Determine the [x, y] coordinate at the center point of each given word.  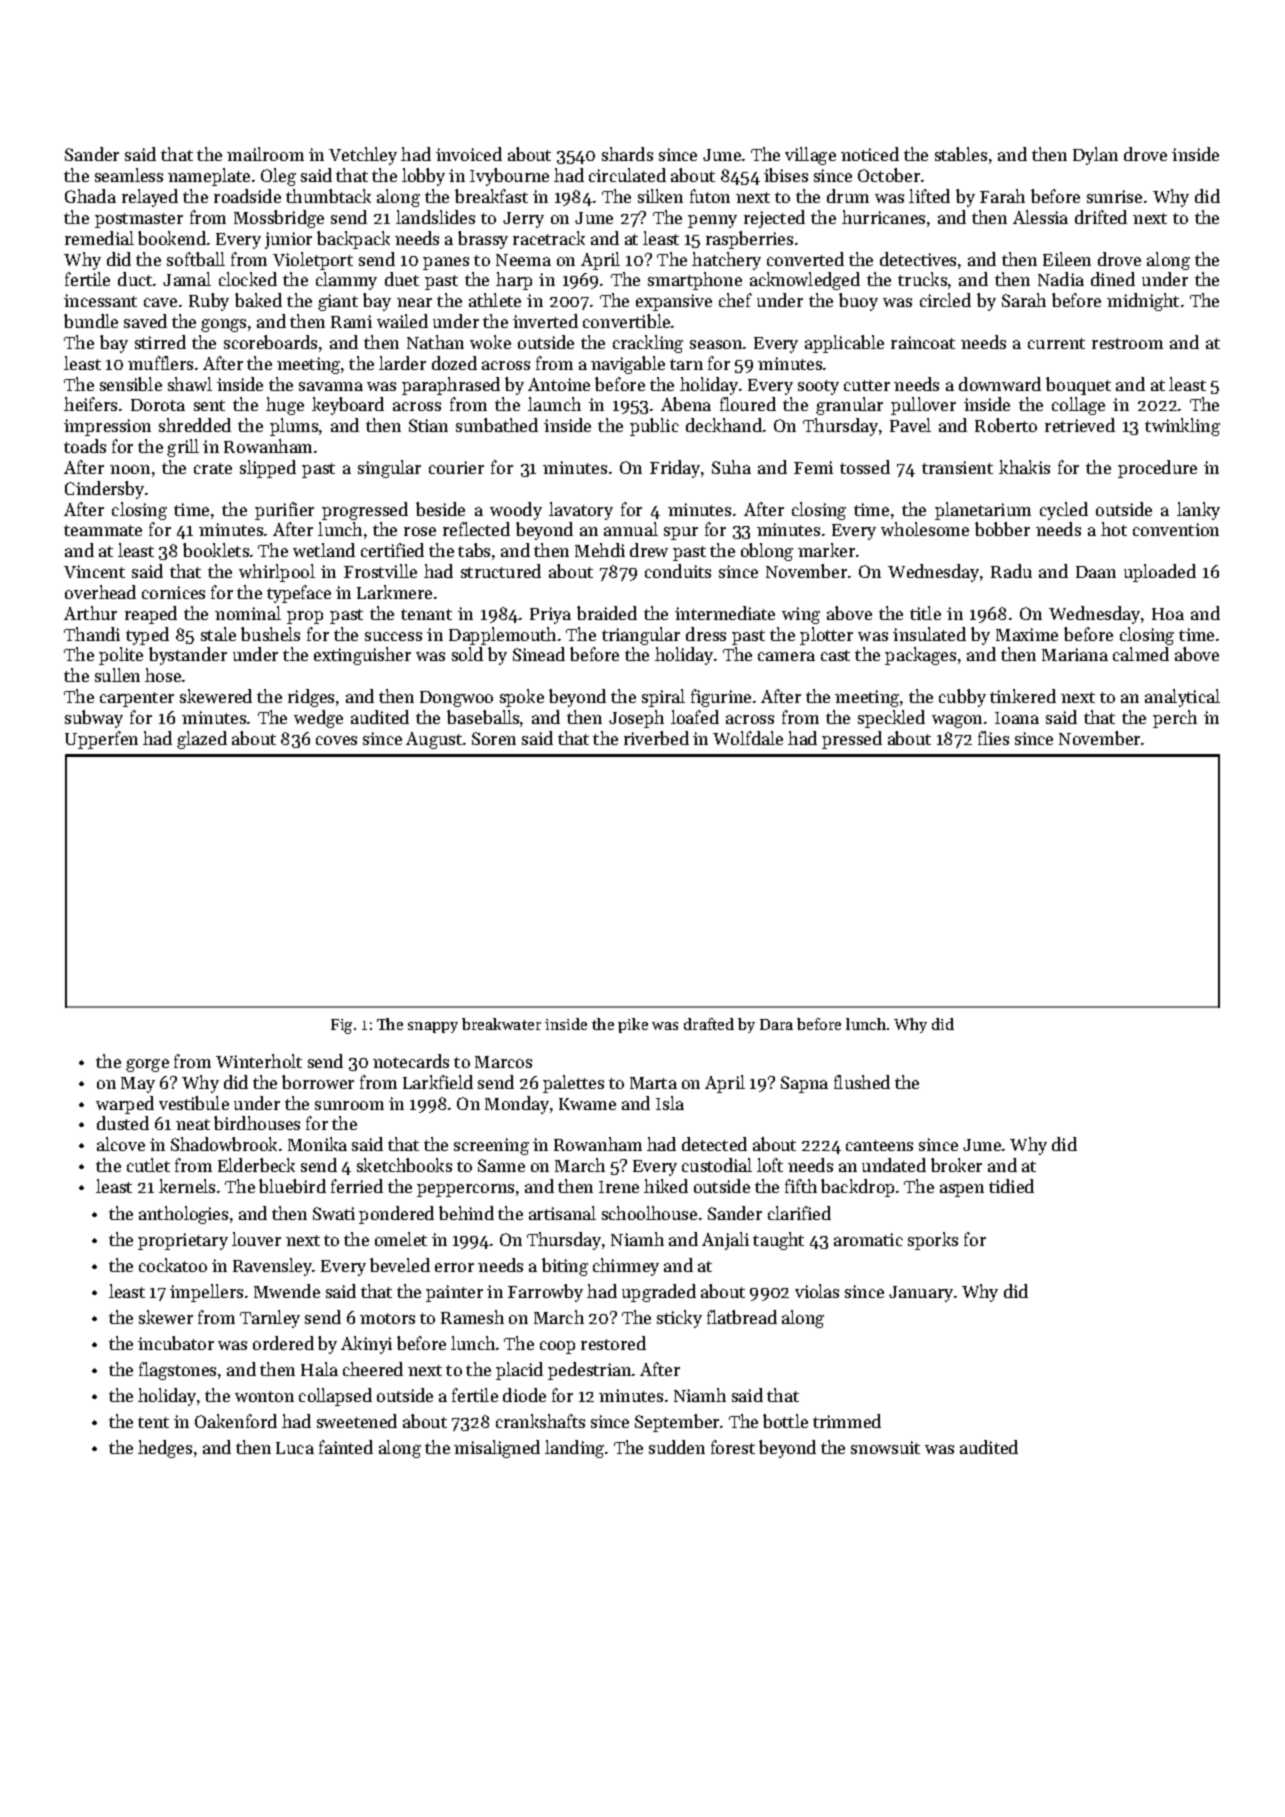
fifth [801, 1186]
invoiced [469, 154]
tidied [1011, 1186]
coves [336, 740]
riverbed [656, 738]
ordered [283, 1343]
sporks [933, 1241]
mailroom [265, 154]
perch [1175, 719]
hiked [666, 1186]
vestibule [194, 1103]
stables [961, 154]
